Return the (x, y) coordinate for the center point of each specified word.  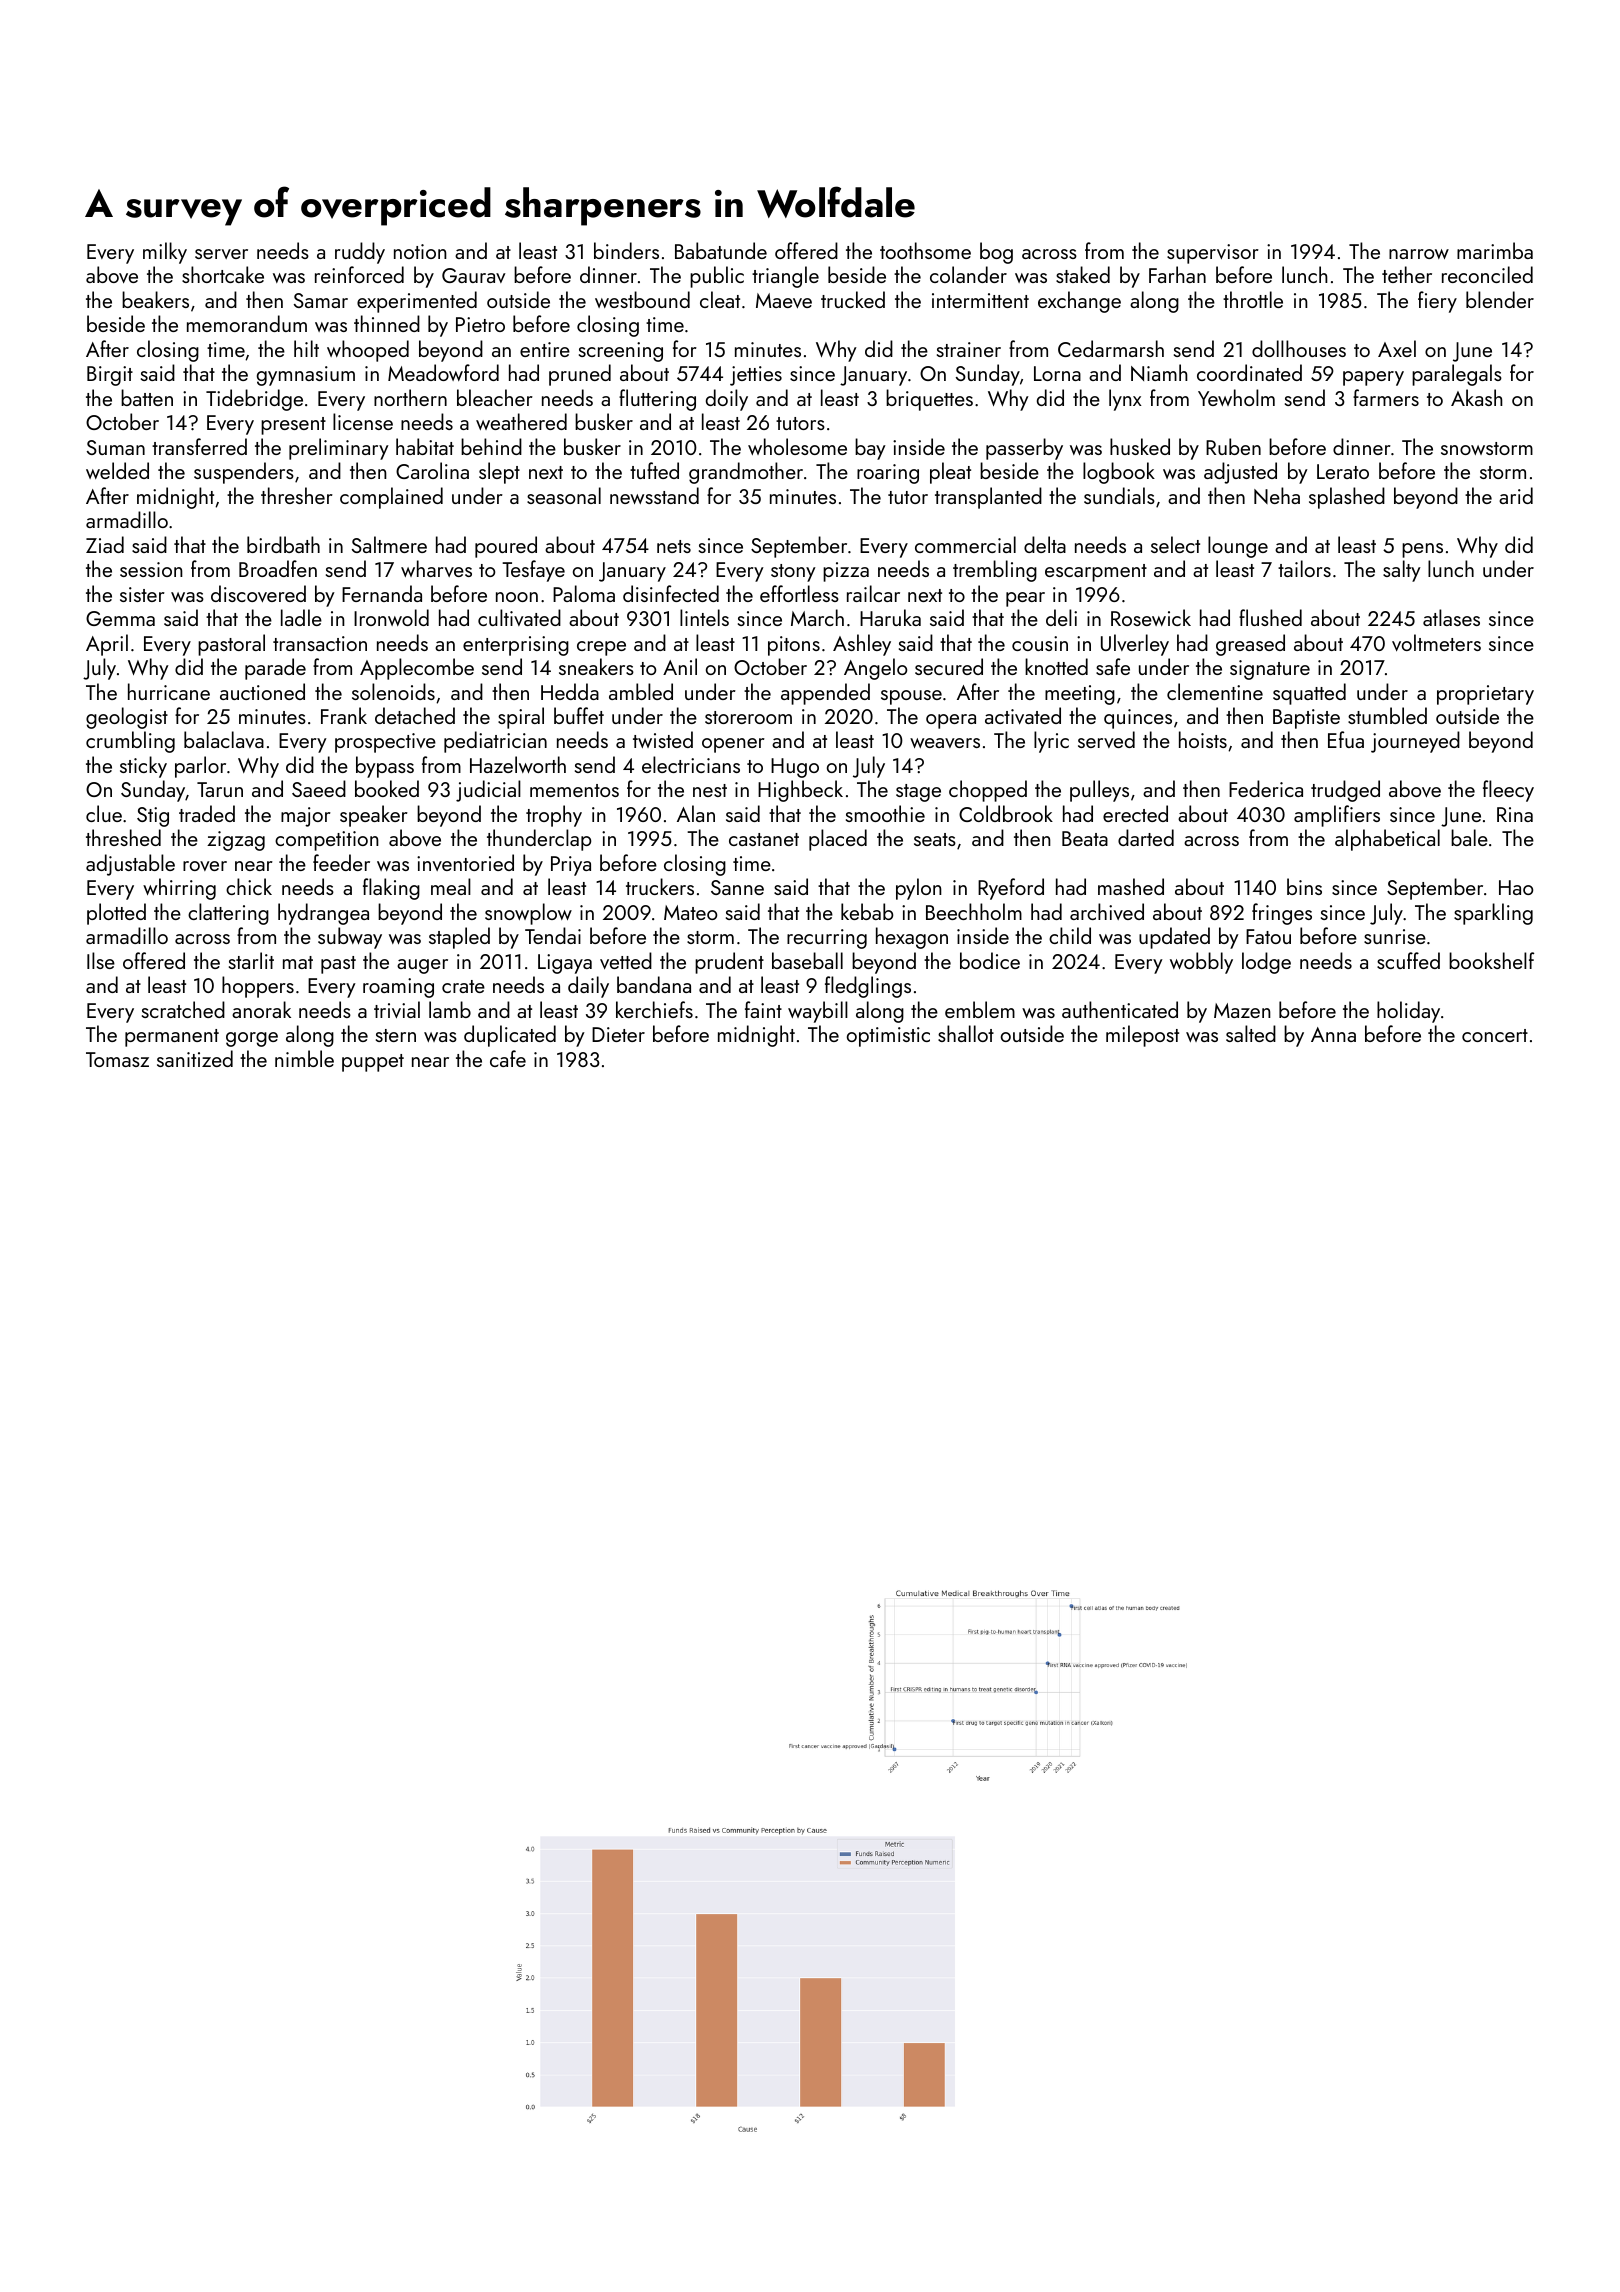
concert (1495, 1035)
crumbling (130, 742)
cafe (508, 1058)
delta (1045, 544)
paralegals (1457, 375)
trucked (853, 299)
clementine (1215, 691)
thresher (297, 495)
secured (949, 666)
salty (1402, 571)
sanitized (195, 1058)
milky (165, 253)
